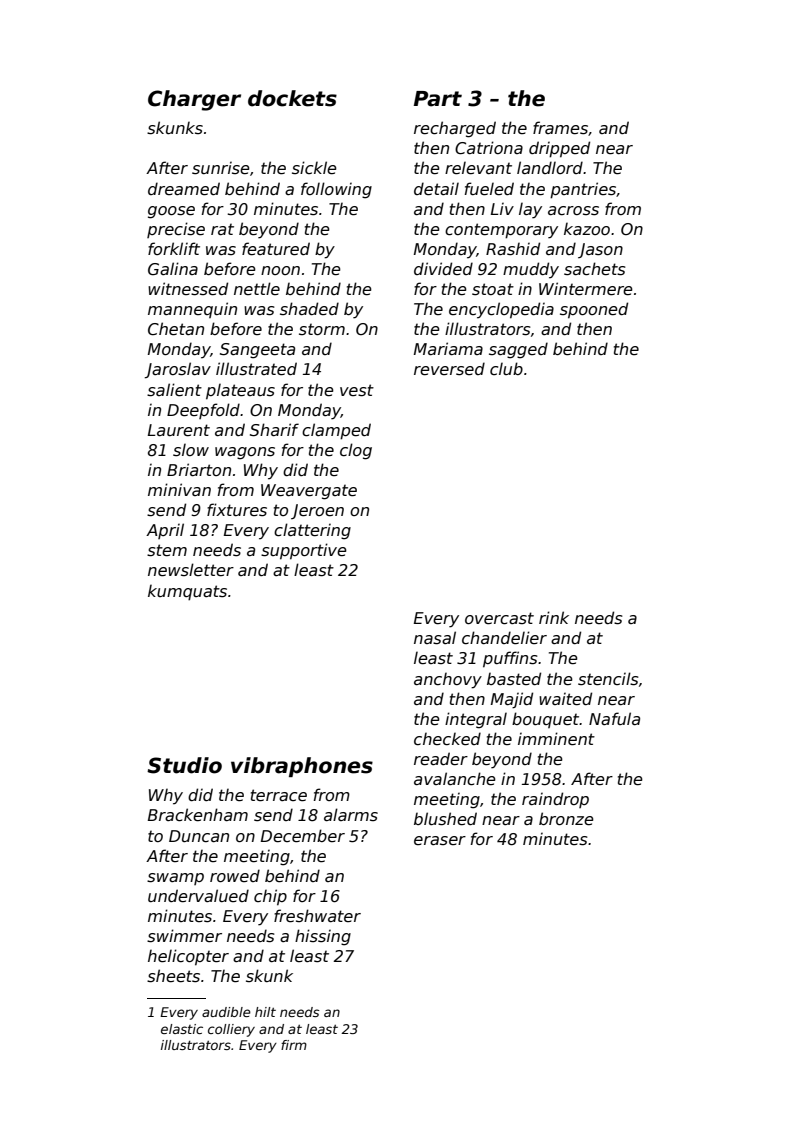 The height and width of the document is (1126, 794). I want to click on alarms, so click(351, 814).
